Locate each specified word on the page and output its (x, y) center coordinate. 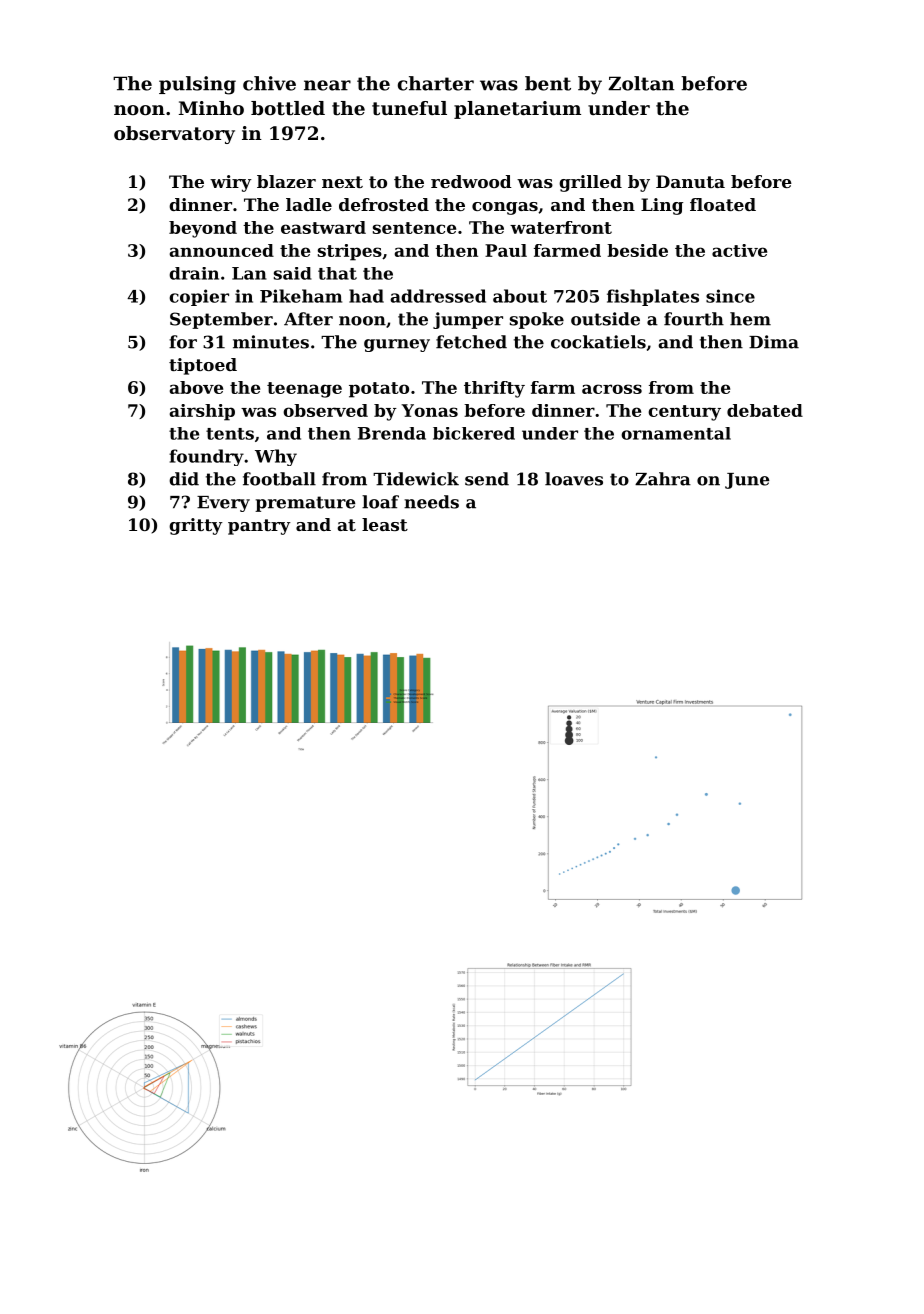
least (385, 524)
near (327, 85)
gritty (196, 526)
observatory (174, 135)
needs (431, 502)
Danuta (690, 181)
